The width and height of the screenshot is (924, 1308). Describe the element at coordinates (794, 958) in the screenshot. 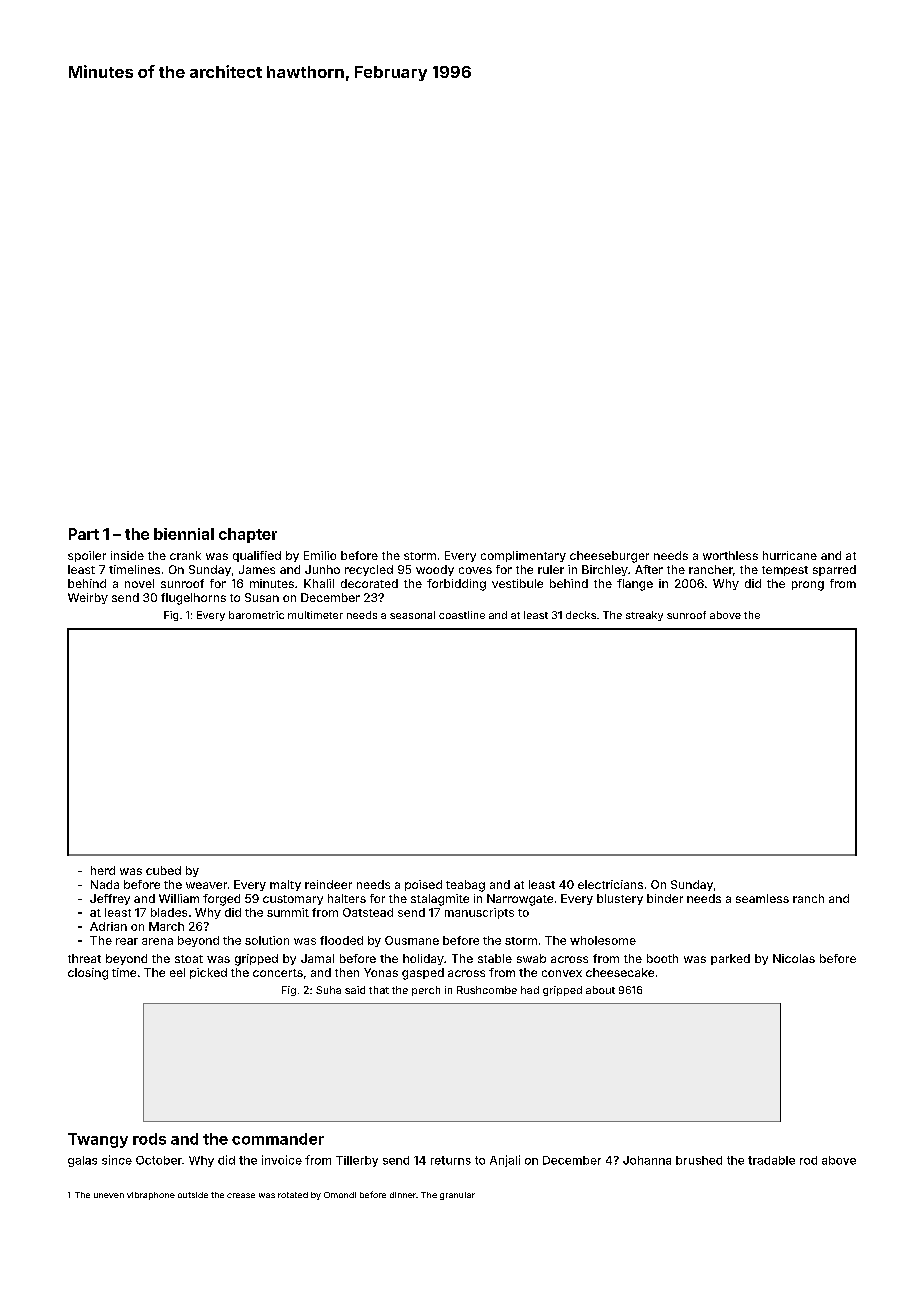

I see `Nicolas` at that location.
